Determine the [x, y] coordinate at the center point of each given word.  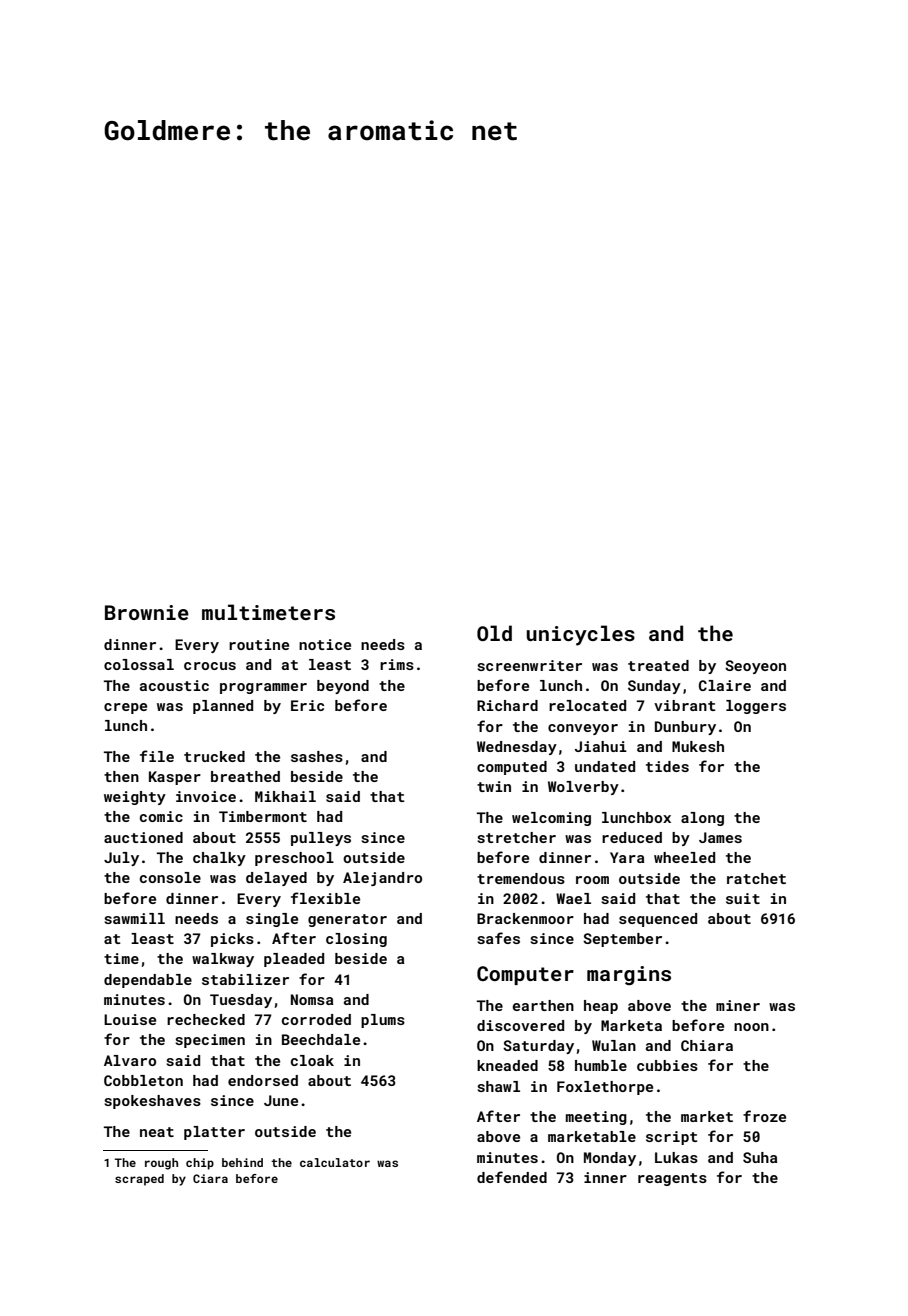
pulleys [321, 839]
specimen [210, 1041]
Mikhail [285, 796]
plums [383, 1021]
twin [494, 786]
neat [157, 1132]
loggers [756, 707]
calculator [335, 1162]
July [121, 859]
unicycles [580, 635]
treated [658, 665]
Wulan [614, 1045]
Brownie [147, 612]
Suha [760, 1157]
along [702, 819]
